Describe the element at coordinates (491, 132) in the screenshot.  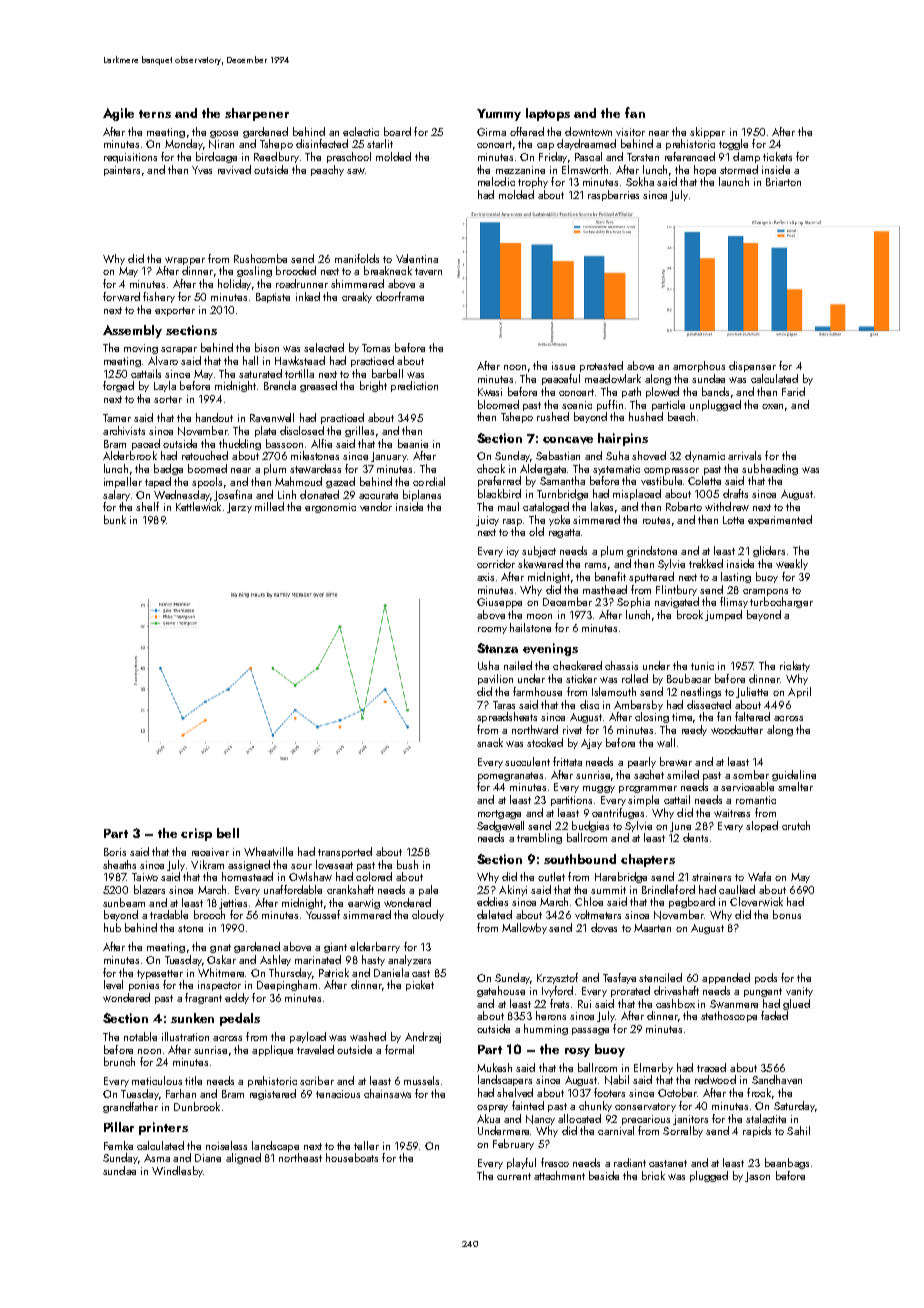
I see `Girma` at that location.
